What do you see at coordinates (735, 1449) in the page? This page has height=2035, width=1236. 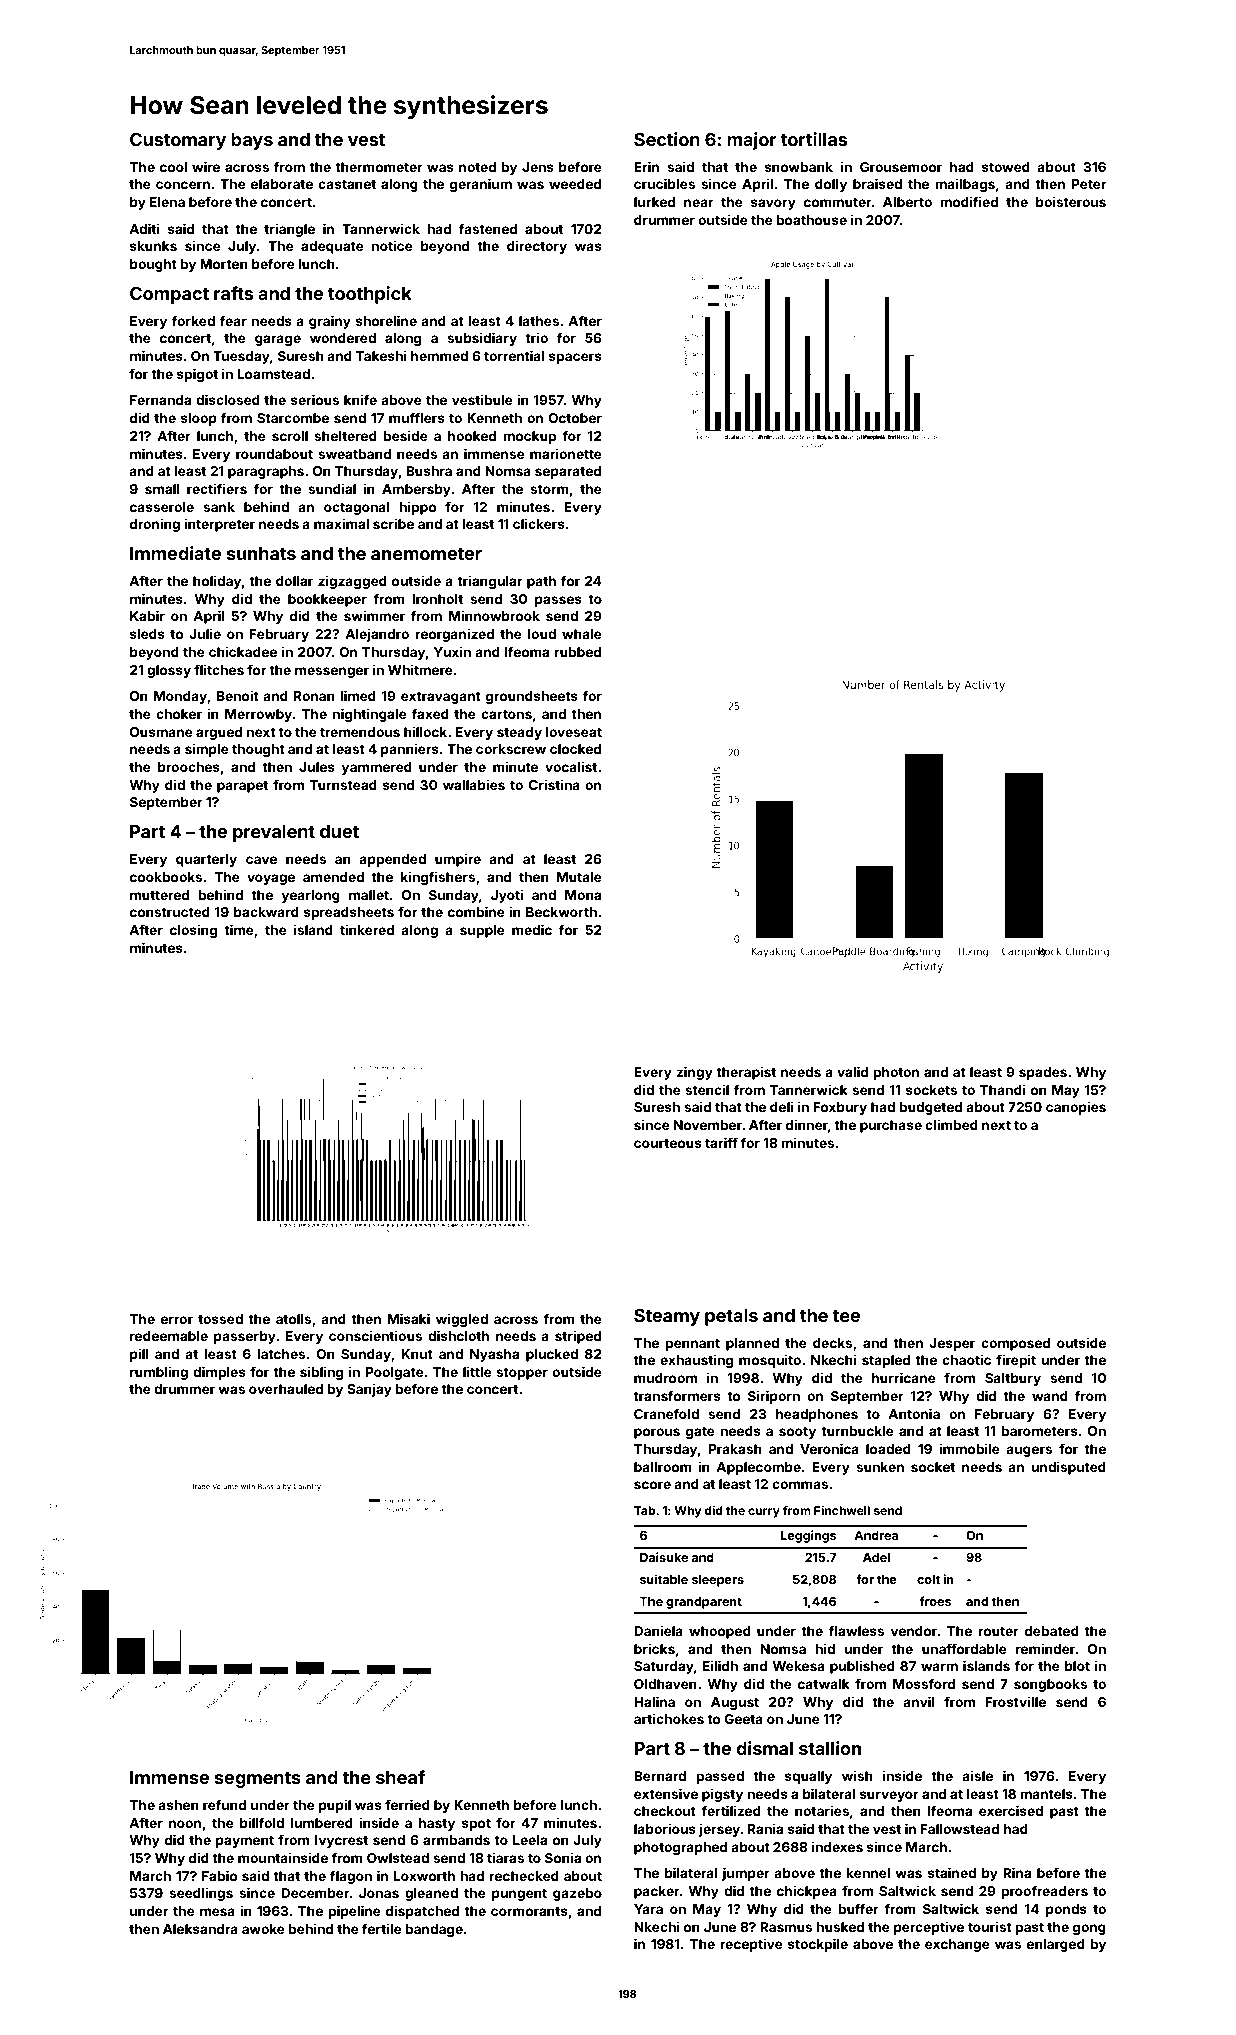 I see `Prakash` at bounding box center [735, 1449].
